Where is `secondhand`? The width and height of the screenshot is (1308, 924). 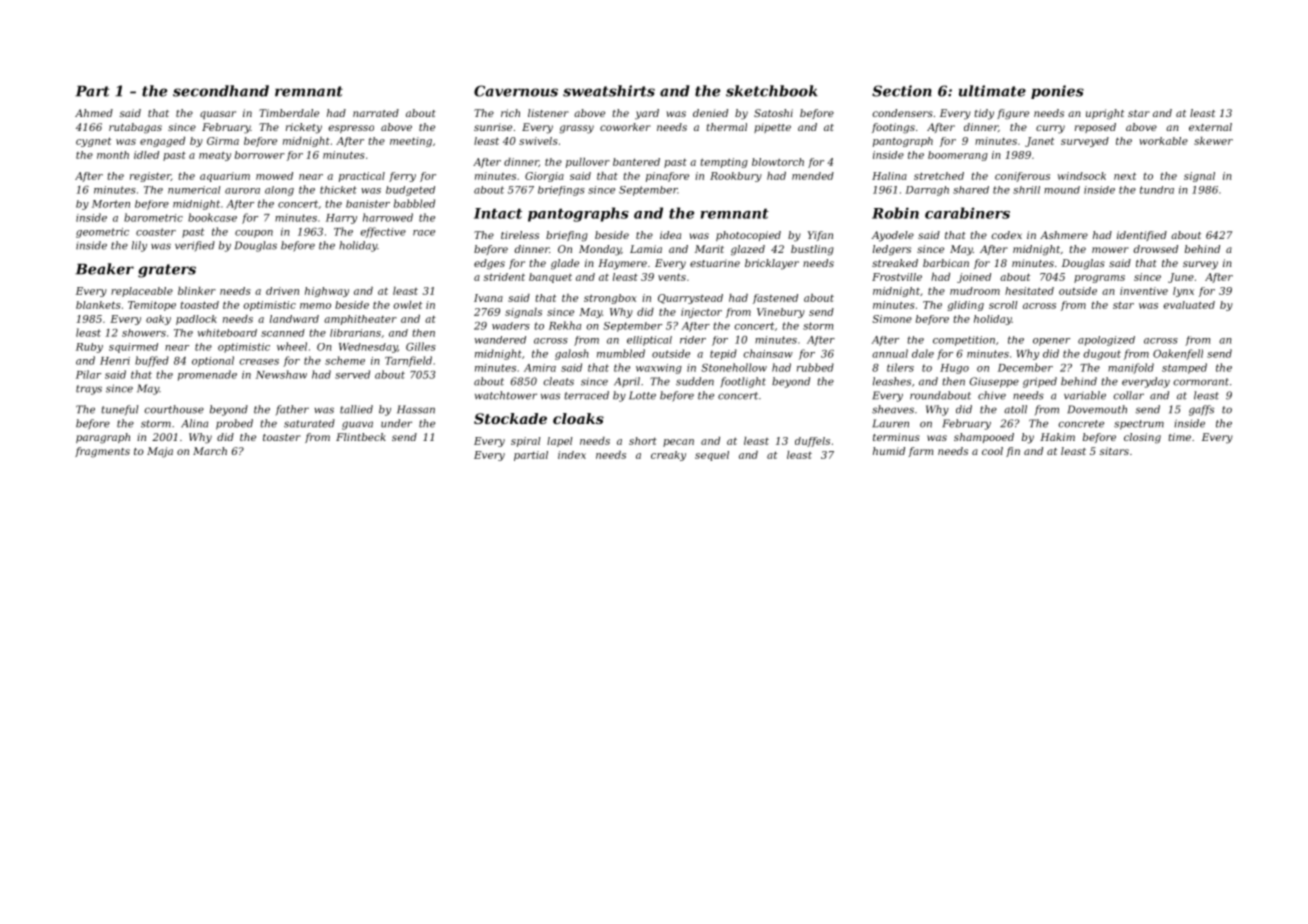
secondhand is located at coordinates (221, 91).
